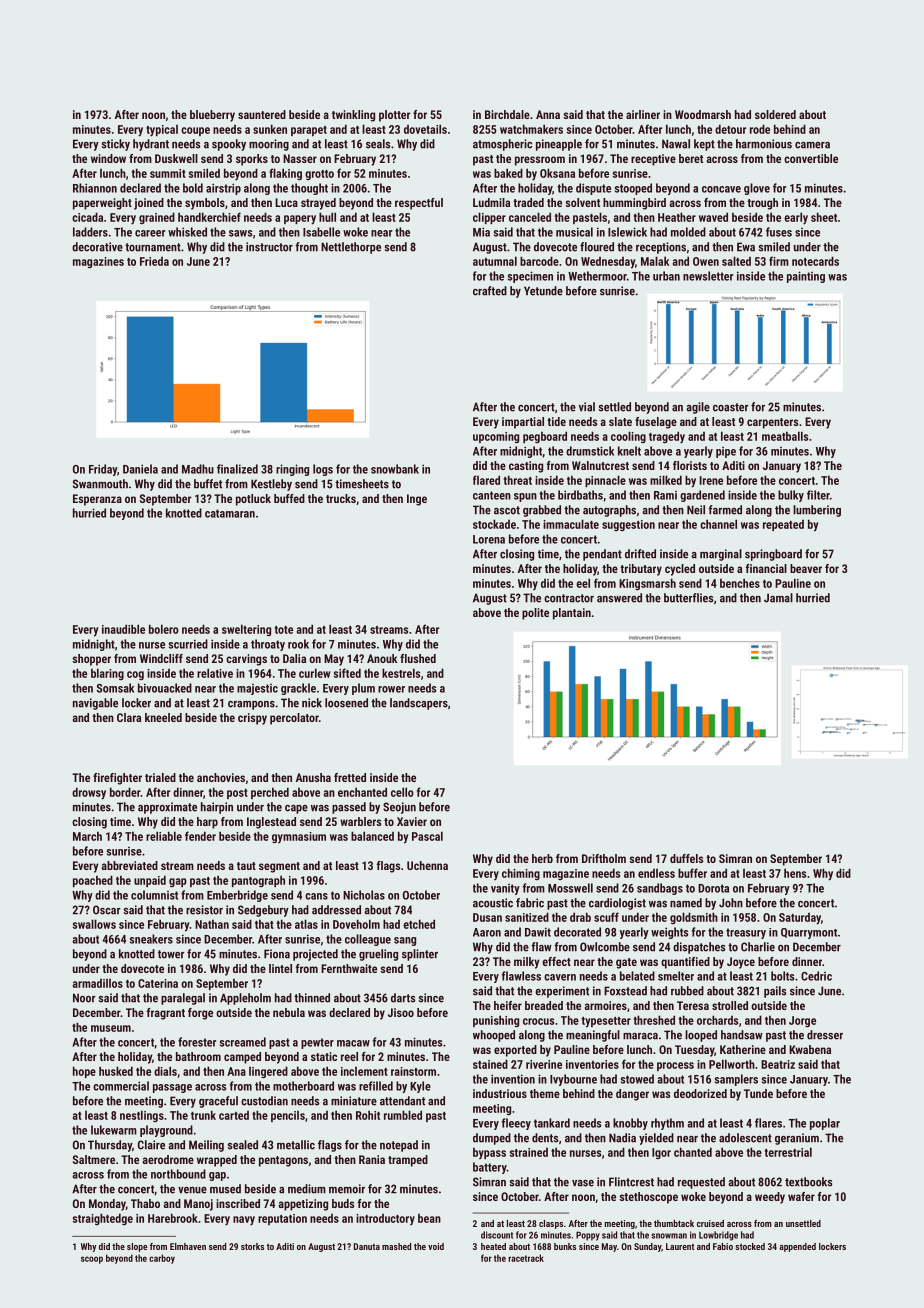  Describe the element at coordinates (688, 232) in the page. I see `molded` at that location.
